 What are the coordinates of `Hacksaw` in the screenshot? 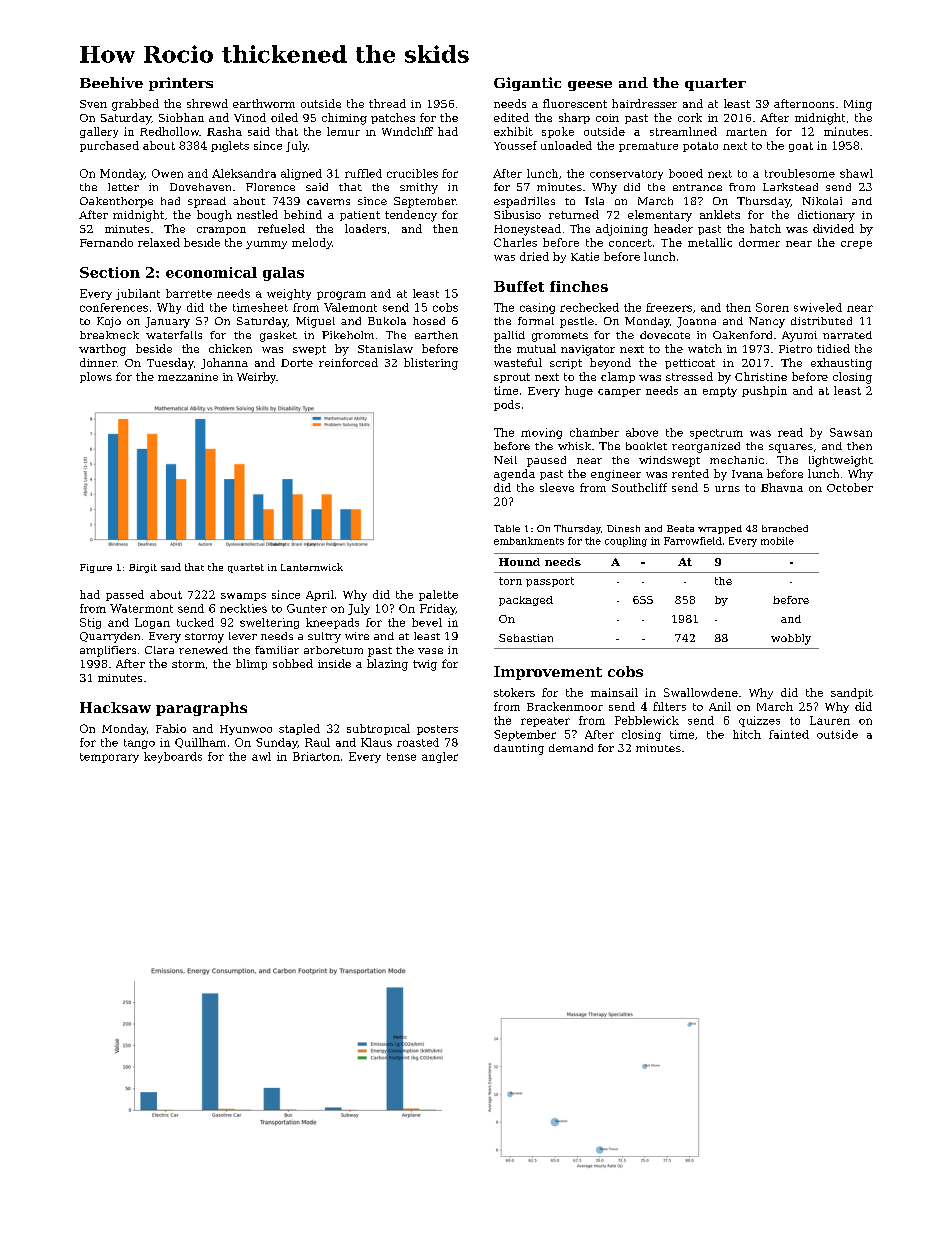 It's located at (115, 707).
